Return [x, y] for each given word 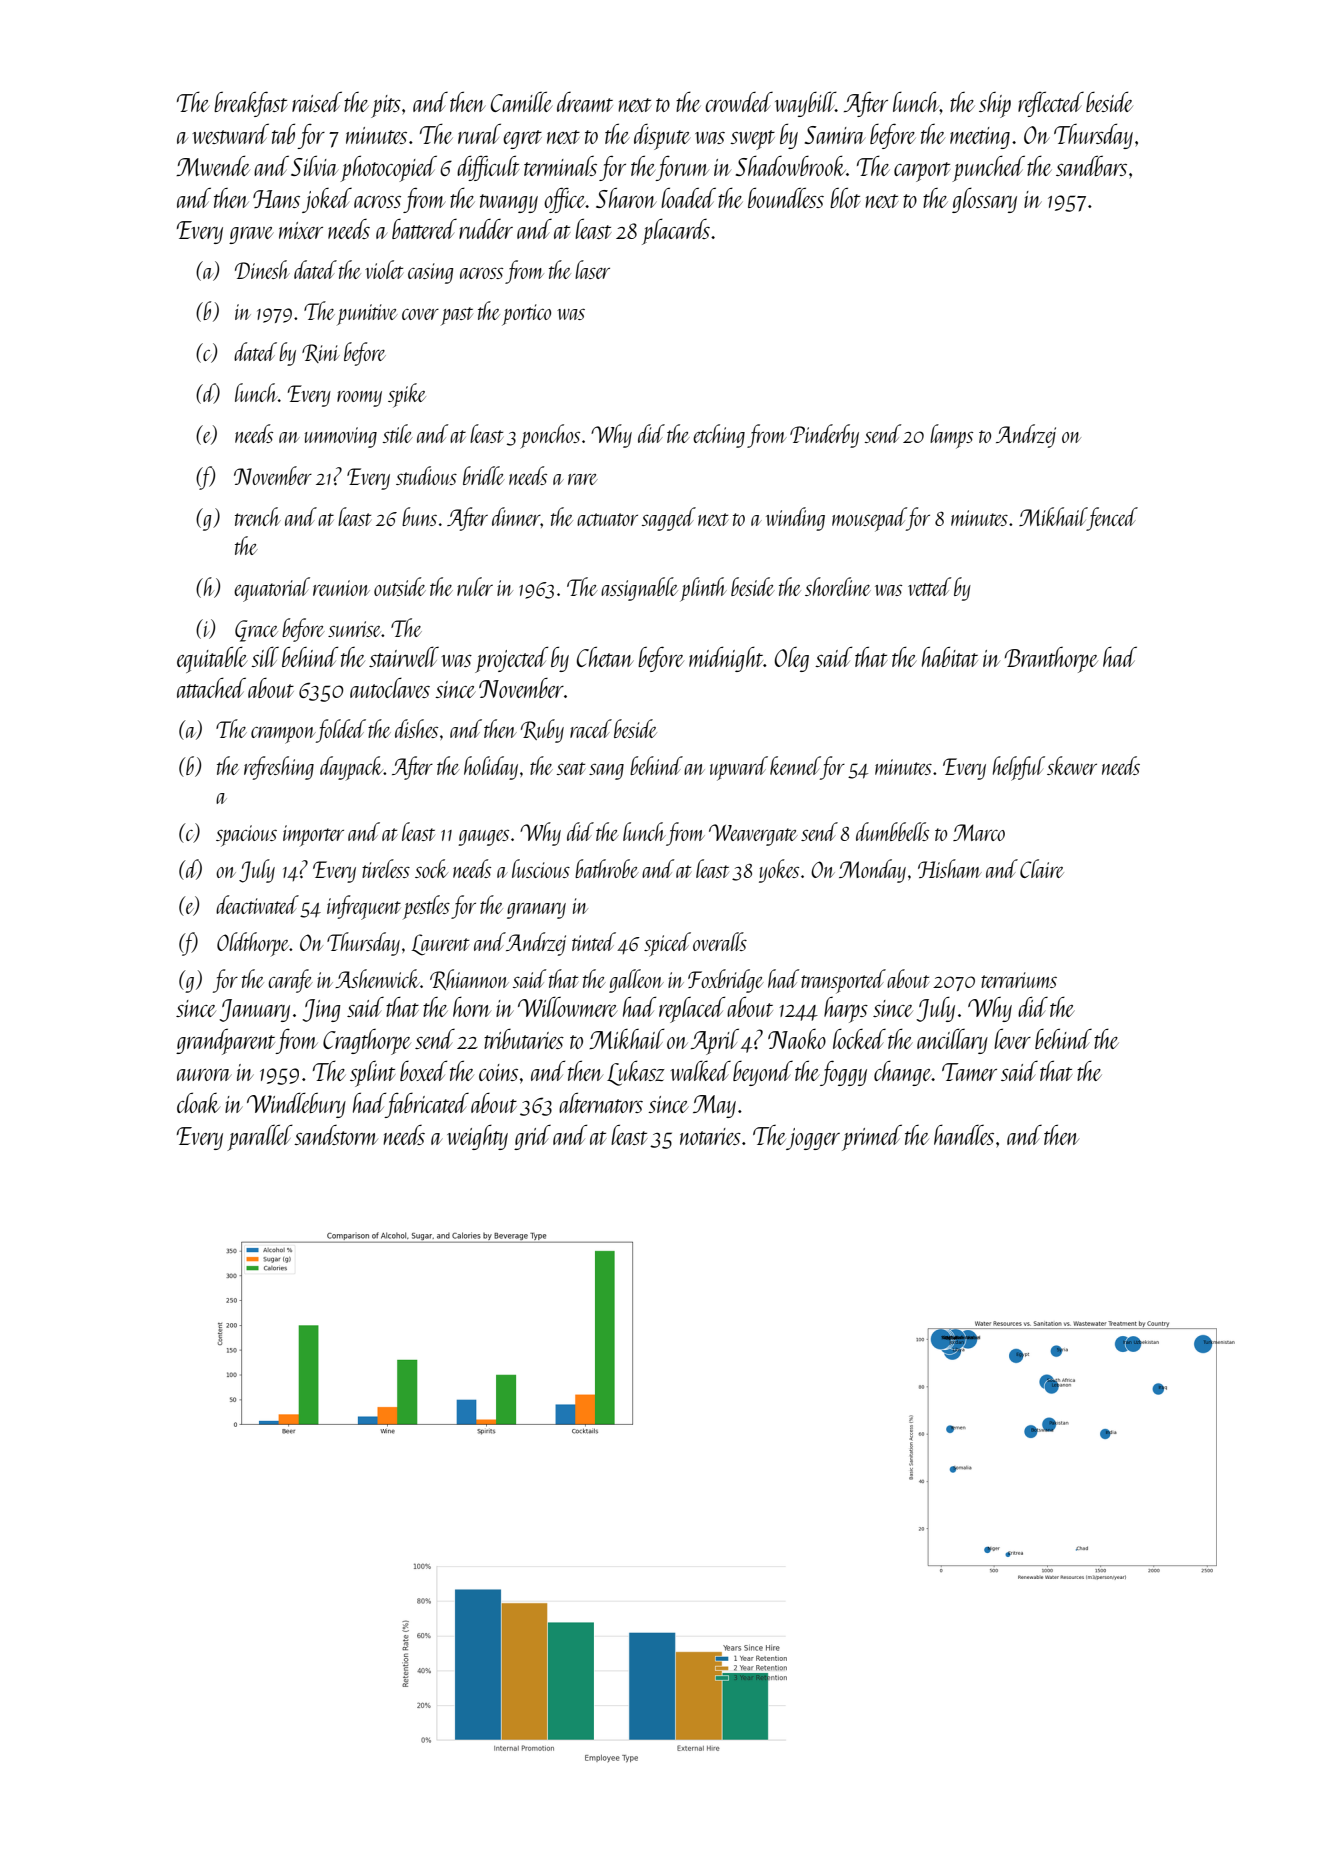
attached [211, 687]
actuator [607, 519]
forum [682, 168]
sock [431, 868]
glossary [984, 200]
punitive [367, 314]
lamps [951, 436]
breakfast [251, 104]
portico [526, 315]
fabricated [427, 1105]
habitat [950, 656]
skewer [1072, 765]
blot [845, 197]
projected [512, 659]
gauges [483, 838]
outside [400, 586]
